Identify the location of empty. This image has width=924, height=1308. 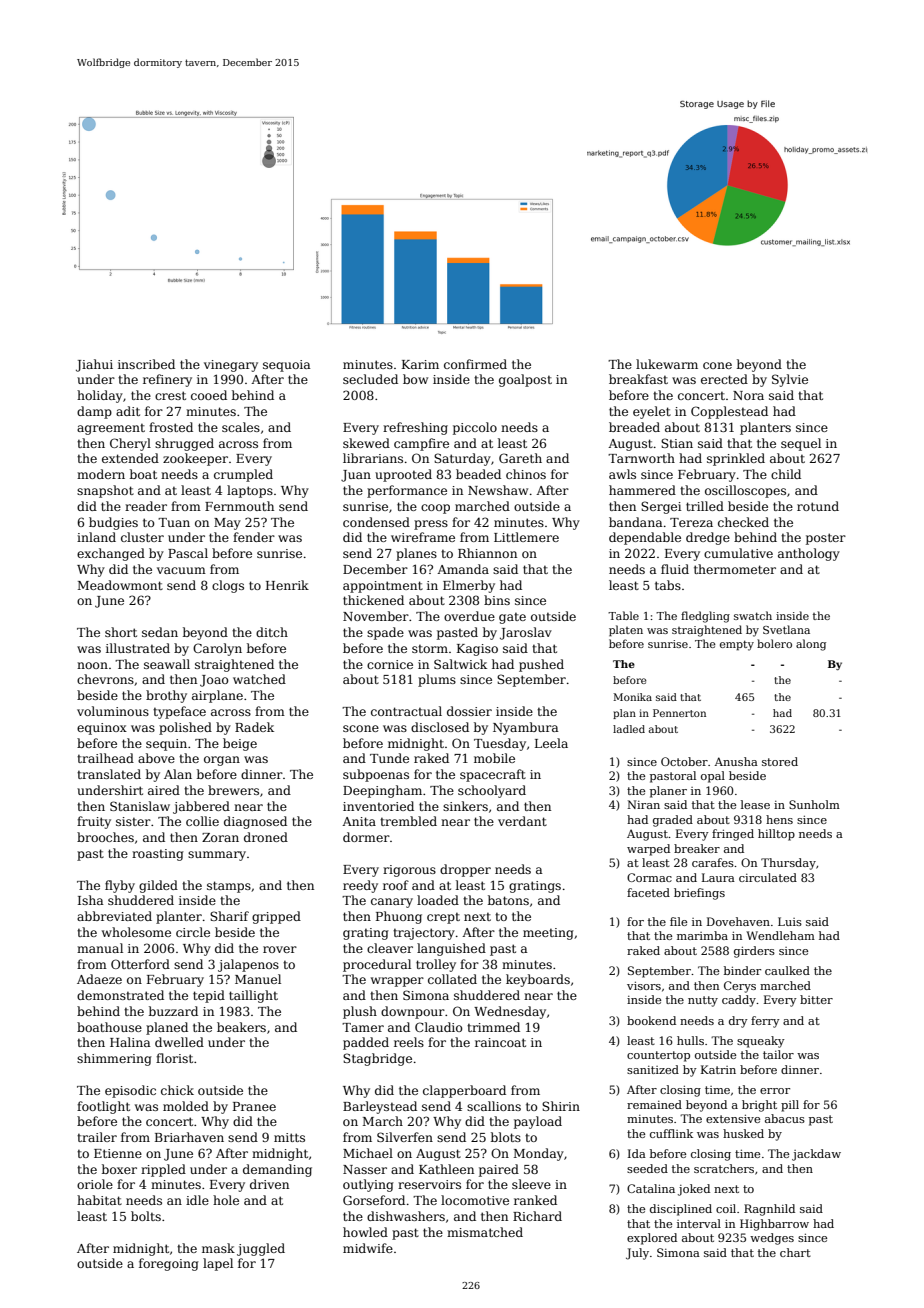
(737, 645).
